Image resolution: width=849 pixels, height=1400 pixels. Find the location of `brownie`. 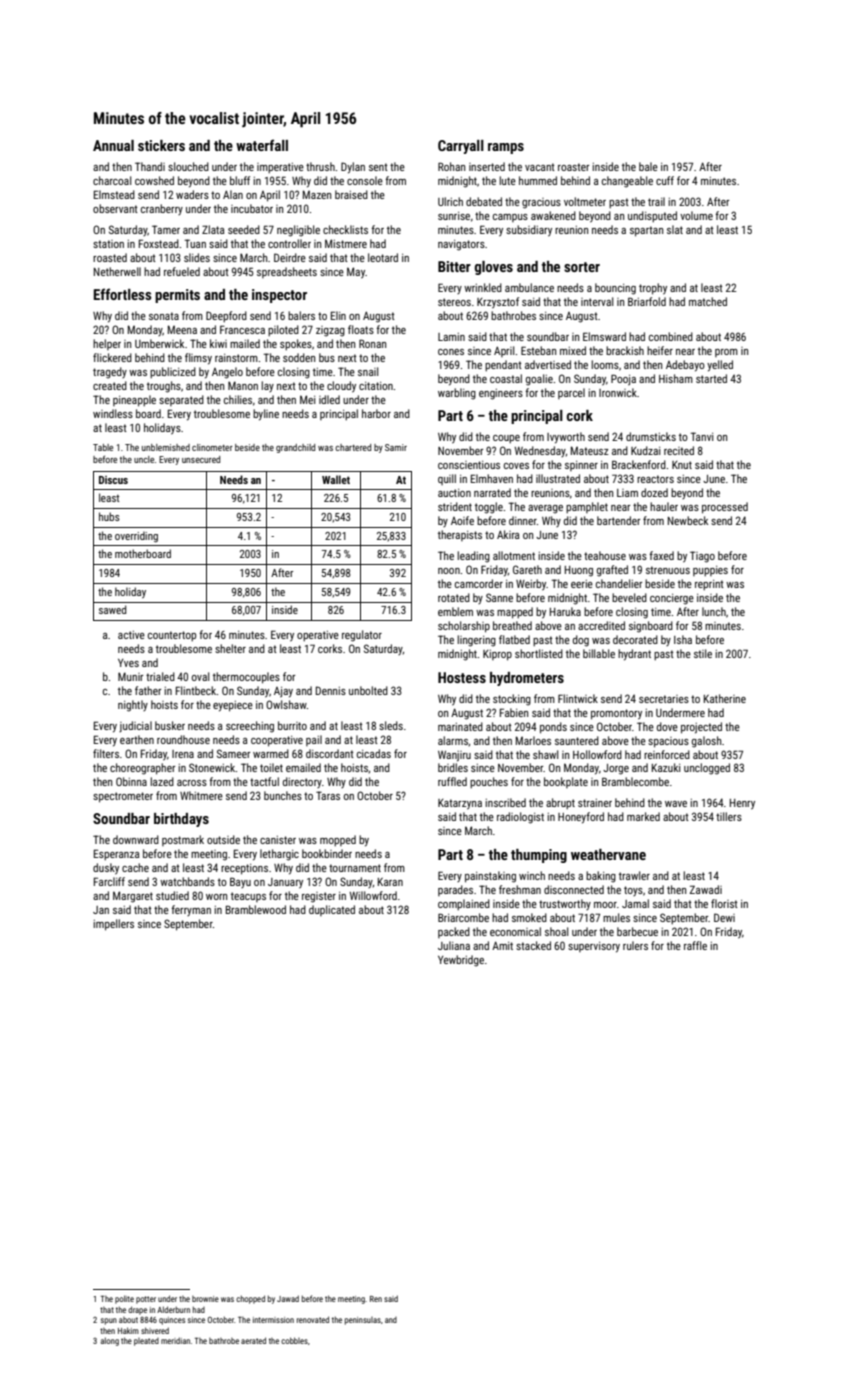

brownie is located at coordinates (205, 1299).
